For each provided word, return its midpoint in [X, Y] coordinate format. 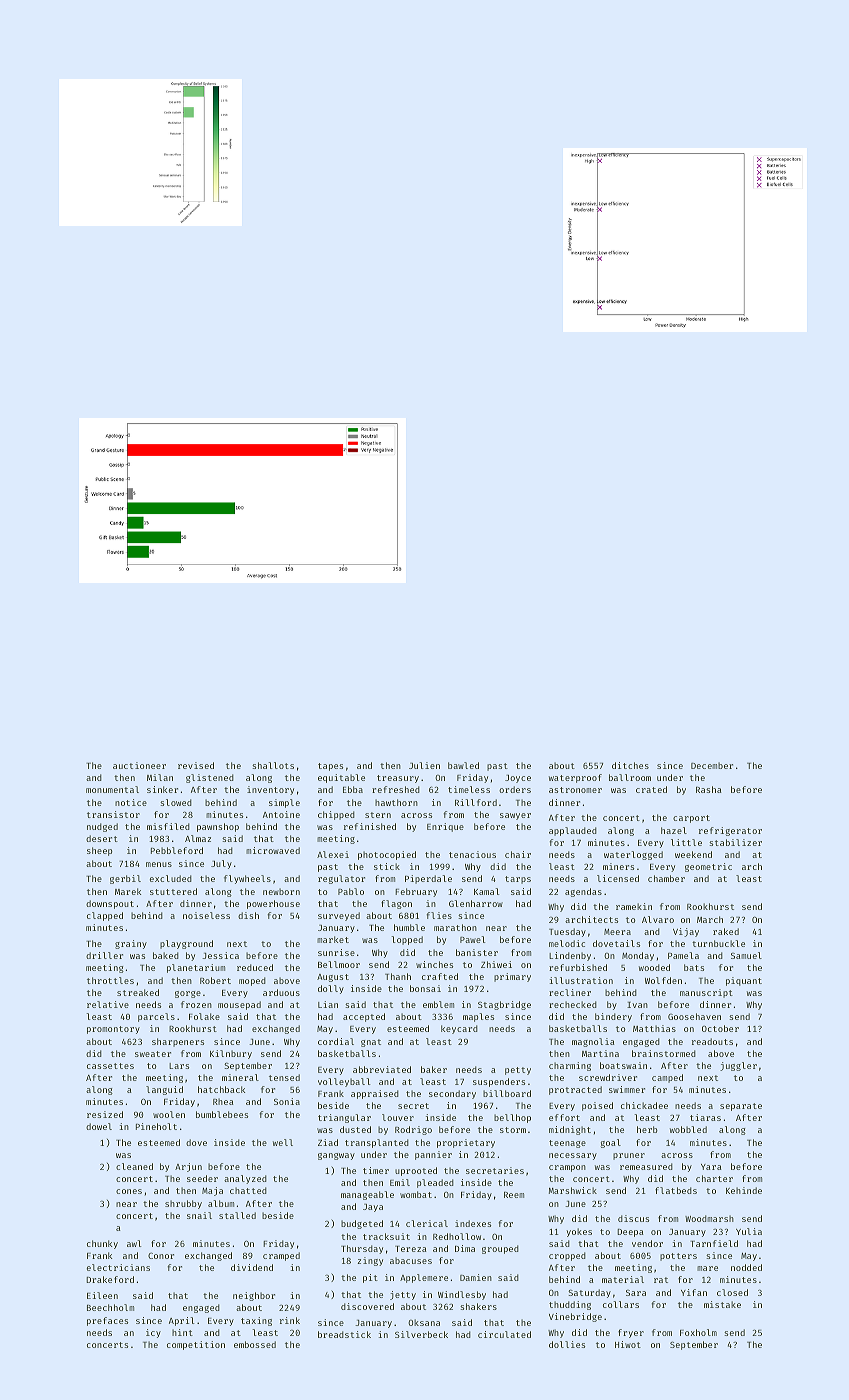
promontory [113, 1030]
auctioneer [139, 765]
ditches [630, 765]
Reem [514, 1195]
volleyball [344, 1082]
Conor [161, 1255]
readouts [712, 1041]
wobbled [688, 1129]
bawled [463, 765]
